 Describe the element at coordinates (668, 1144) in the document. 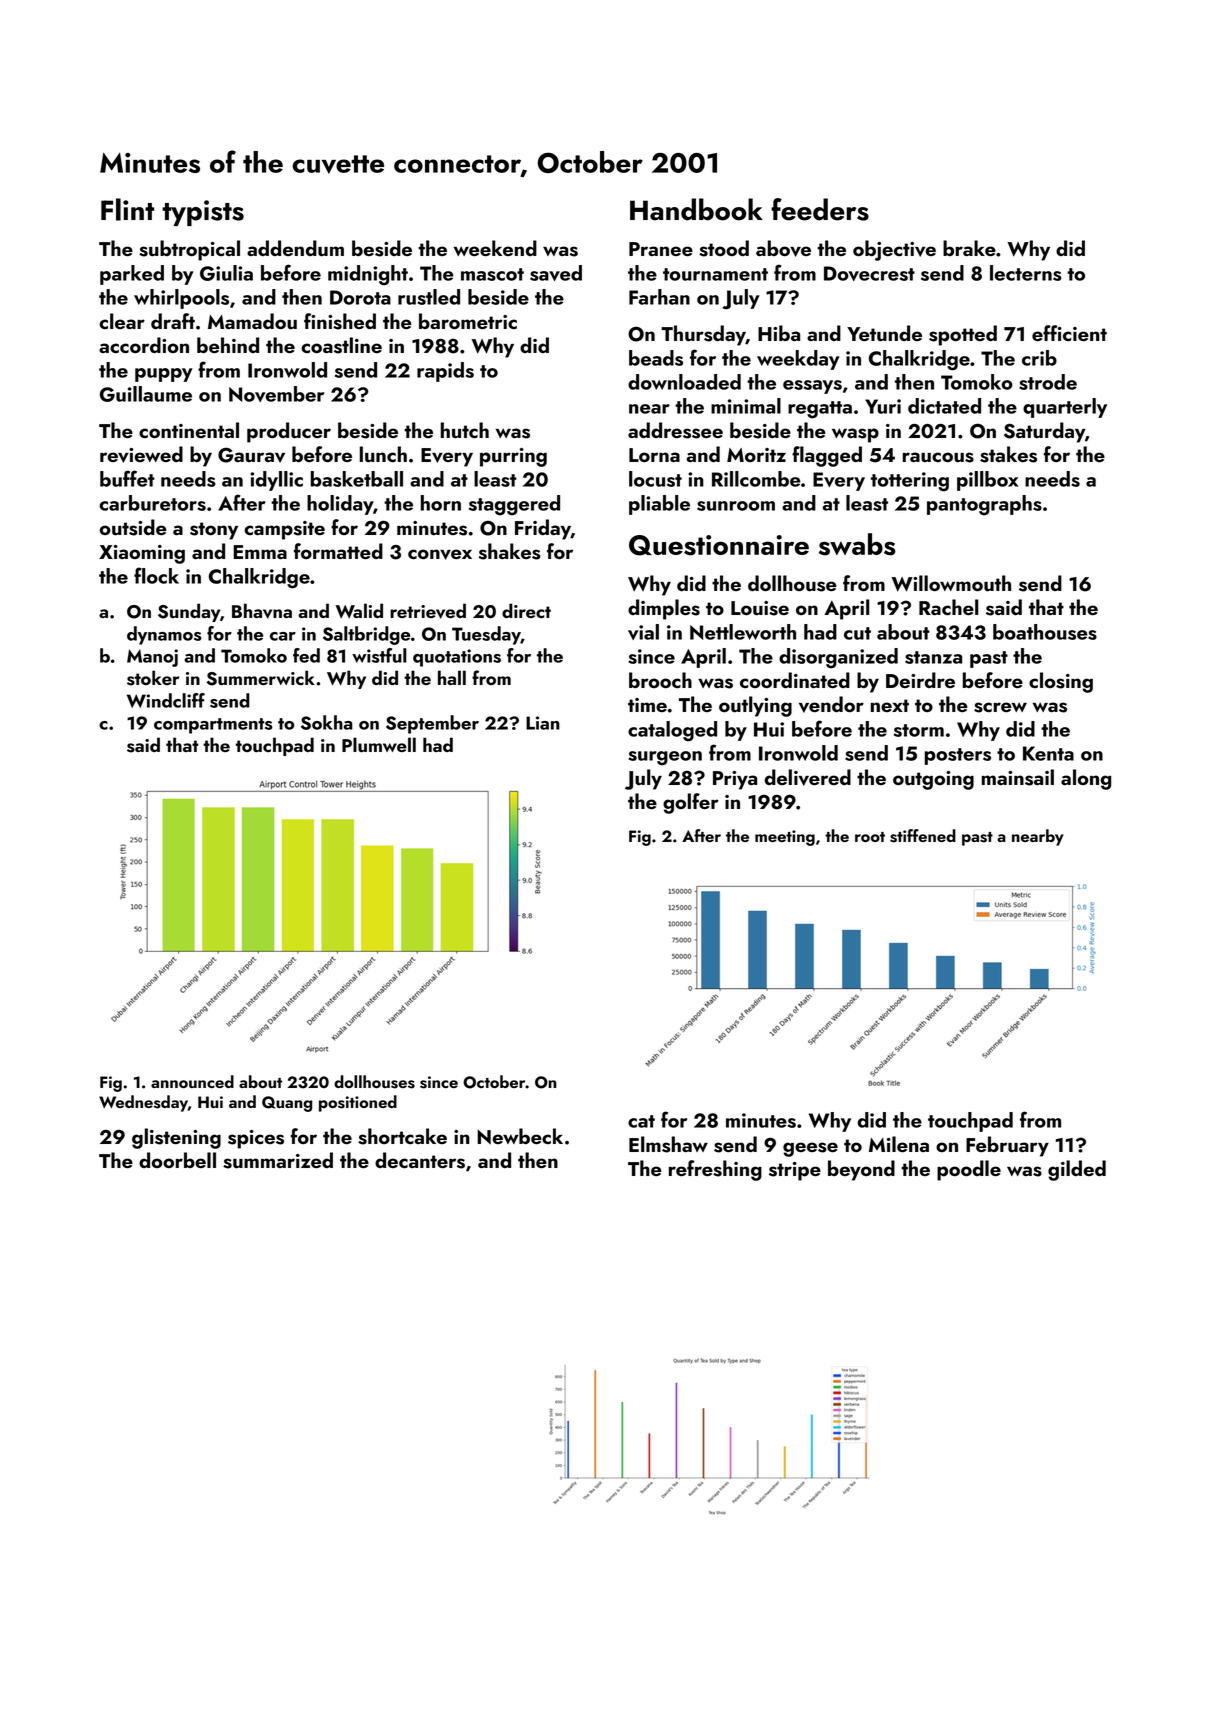

I see `Elmshaw` at that location.
